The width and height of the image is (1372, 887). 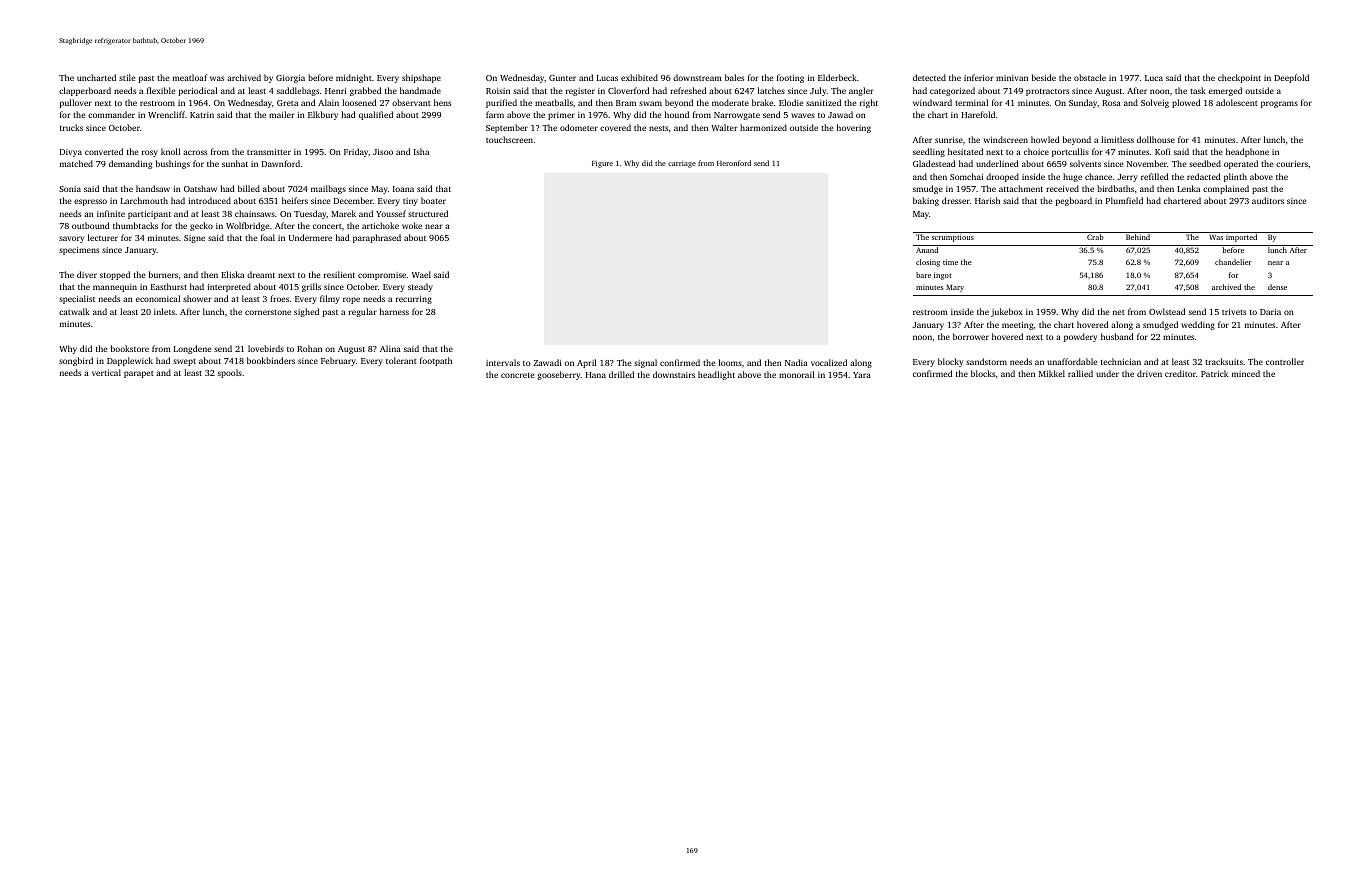 I want to click on couriers, so click(x=1292, y=164).
